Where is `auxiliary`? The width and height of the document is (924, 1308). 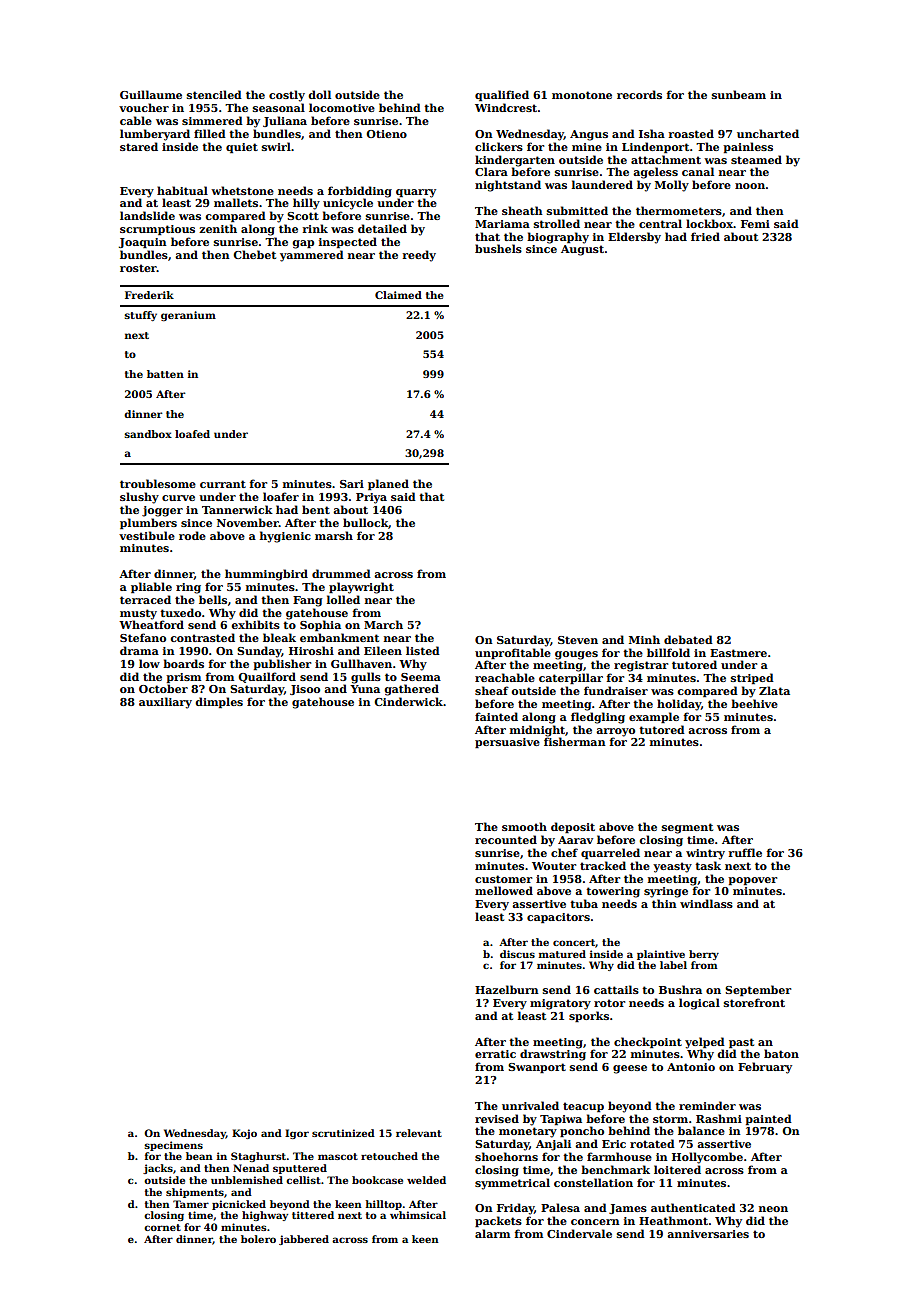
auxiliary is located at coordinates (165, 703).
